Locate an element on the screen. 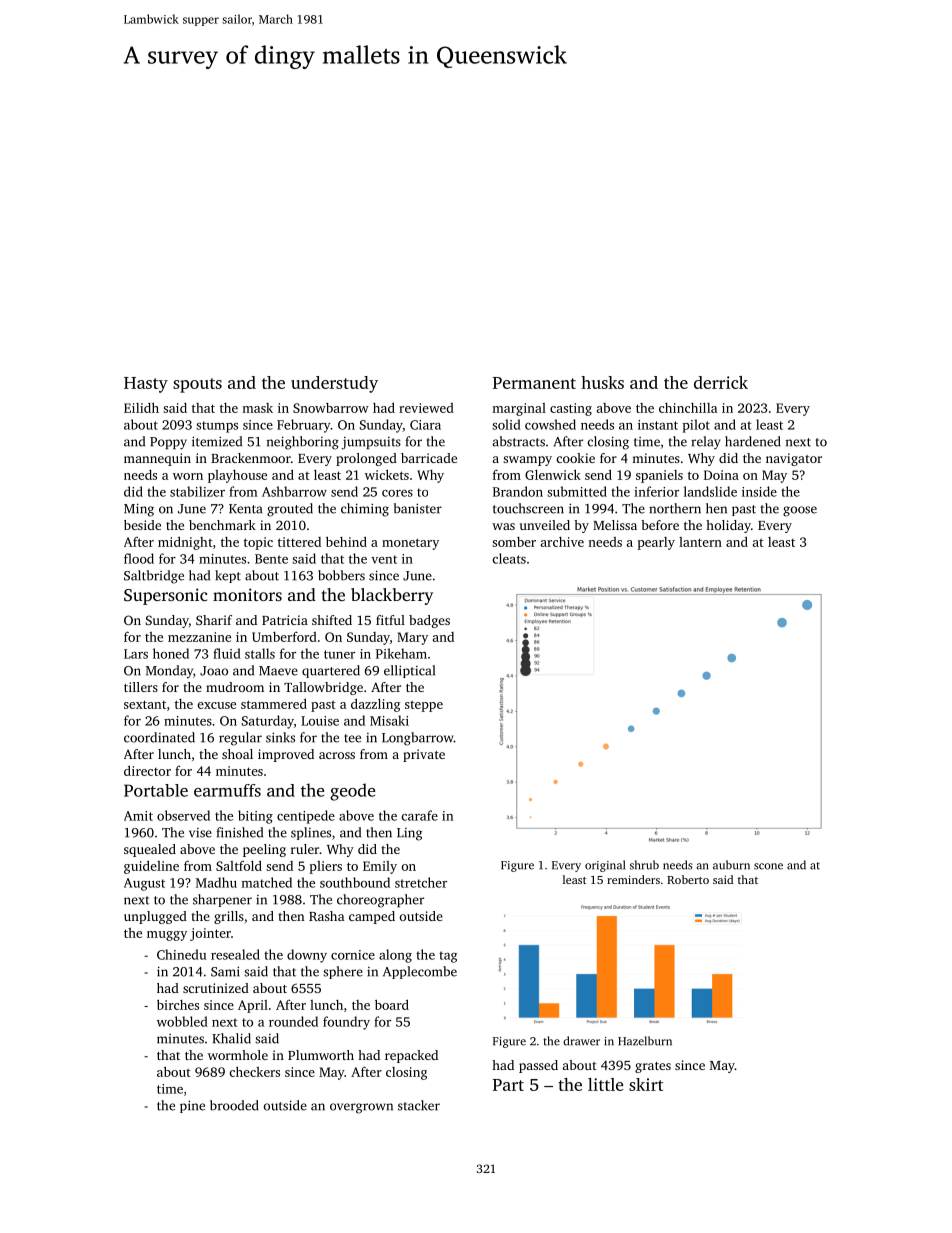 The height and width of the screenshot is (1233, 952). lantern is located at coordinates (700, 542).
